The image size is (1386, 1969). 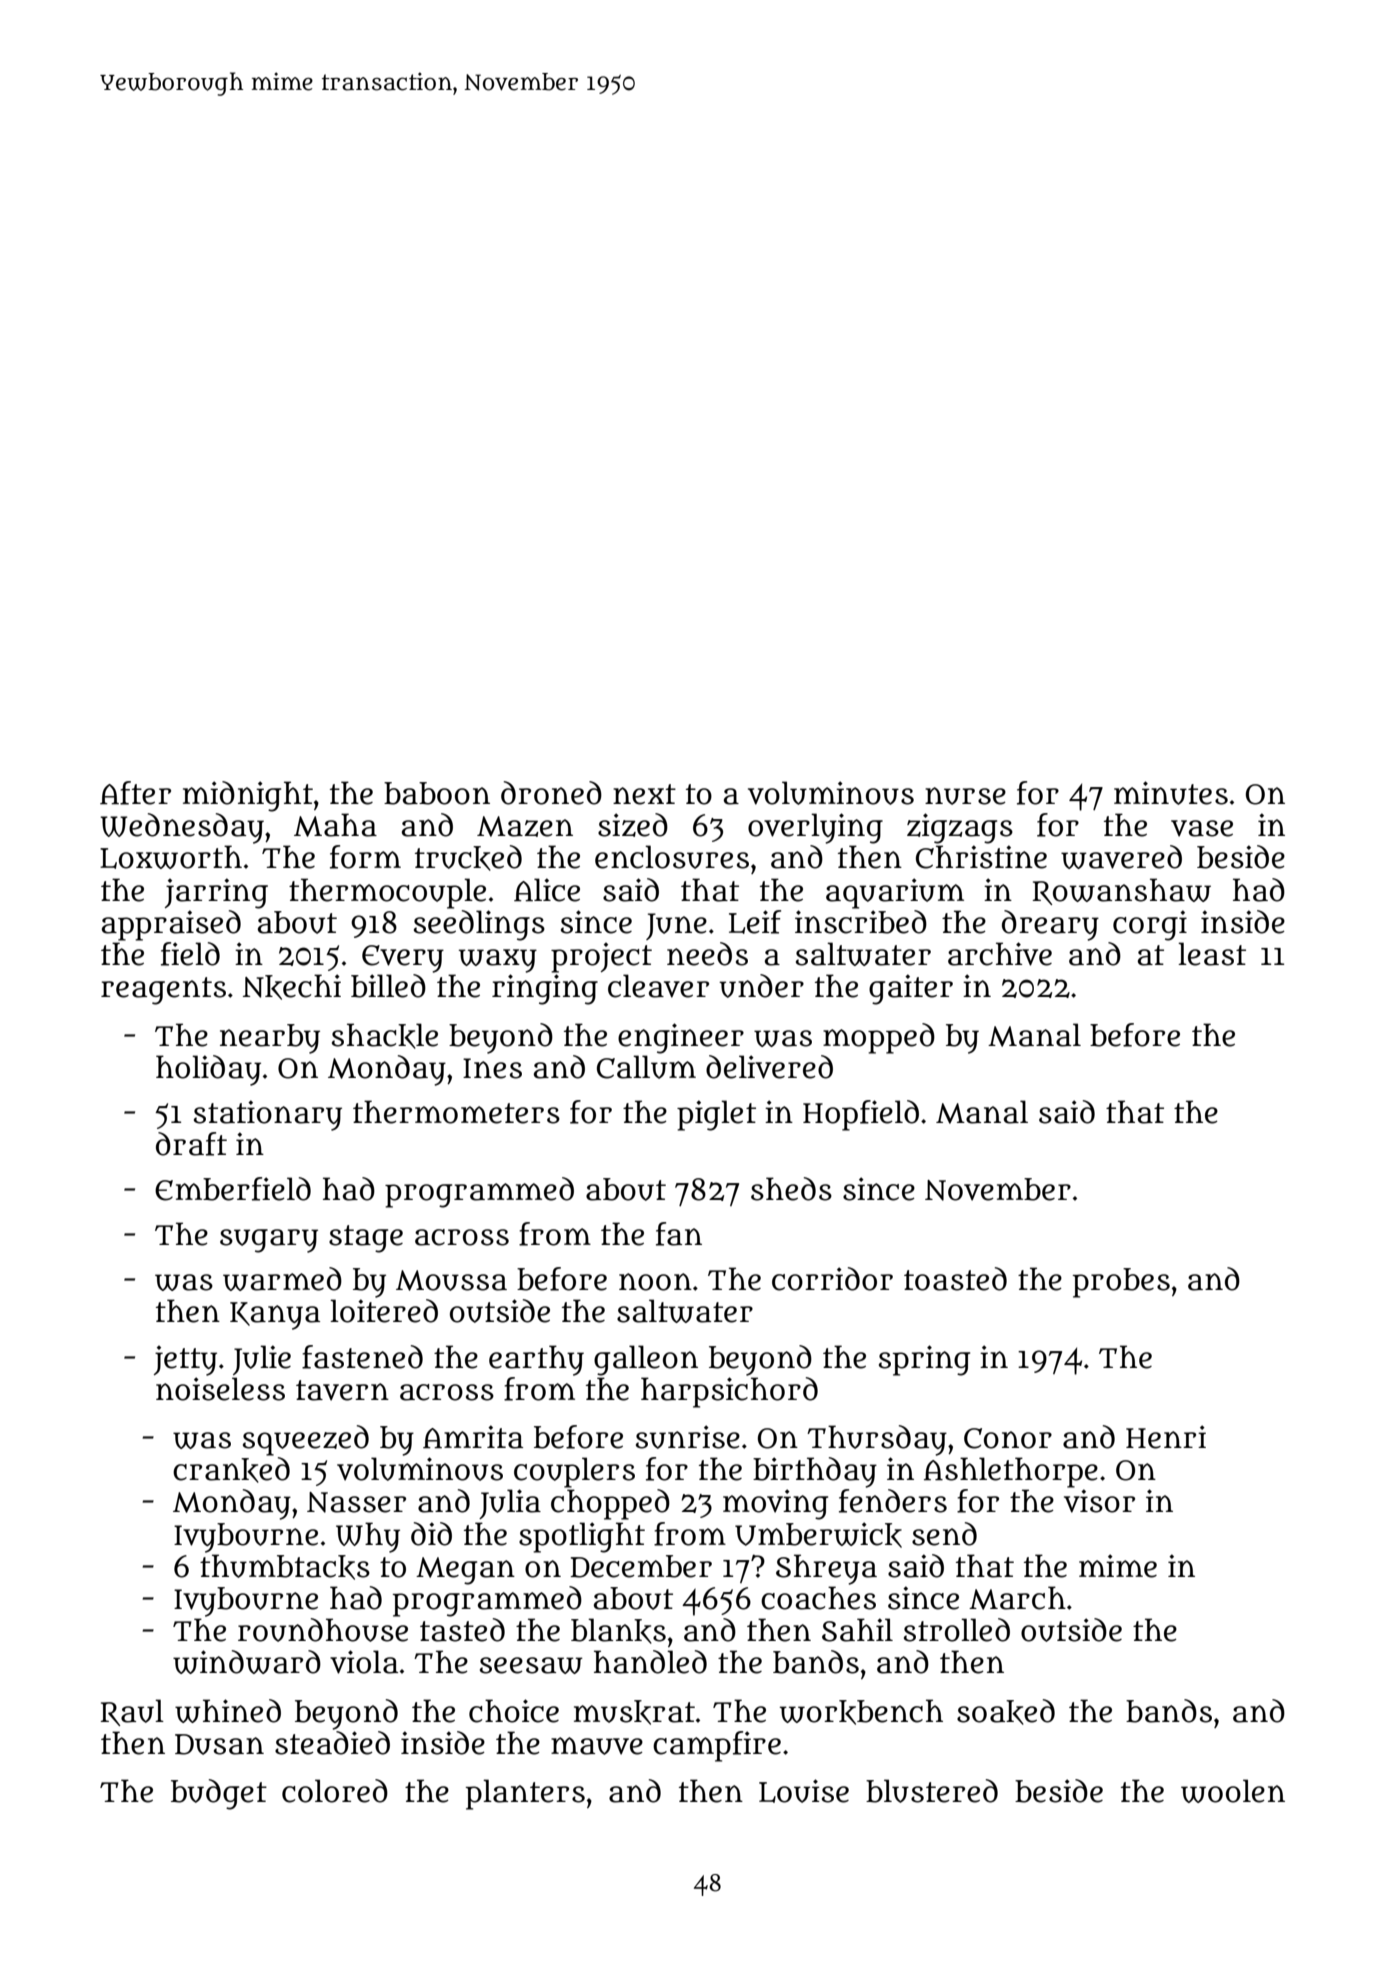 I want to click on minutes, so click(x=1171, y=793).
